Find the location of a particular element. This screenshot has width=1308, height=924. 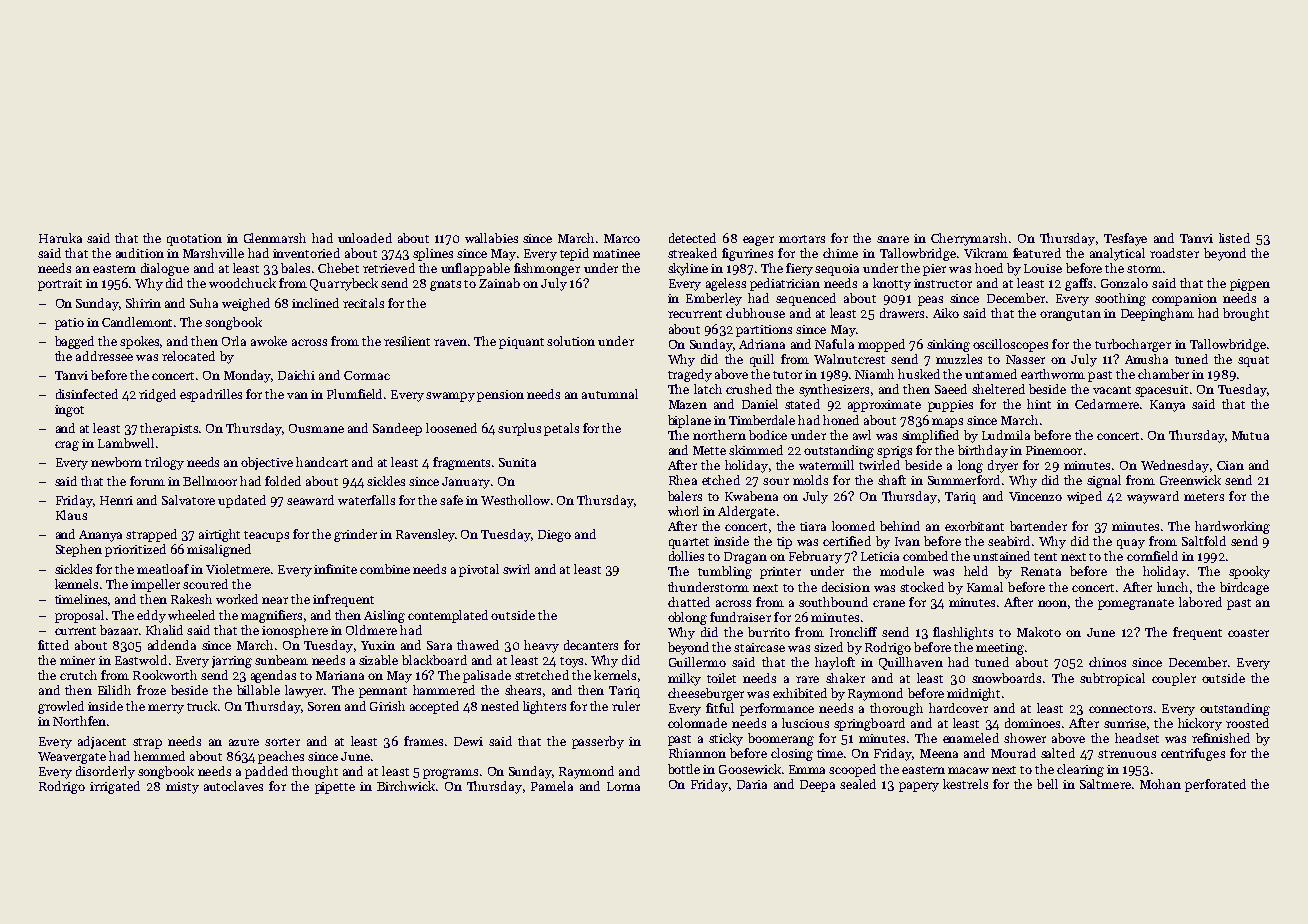

Klaus is located at coordinates (71, 515).
